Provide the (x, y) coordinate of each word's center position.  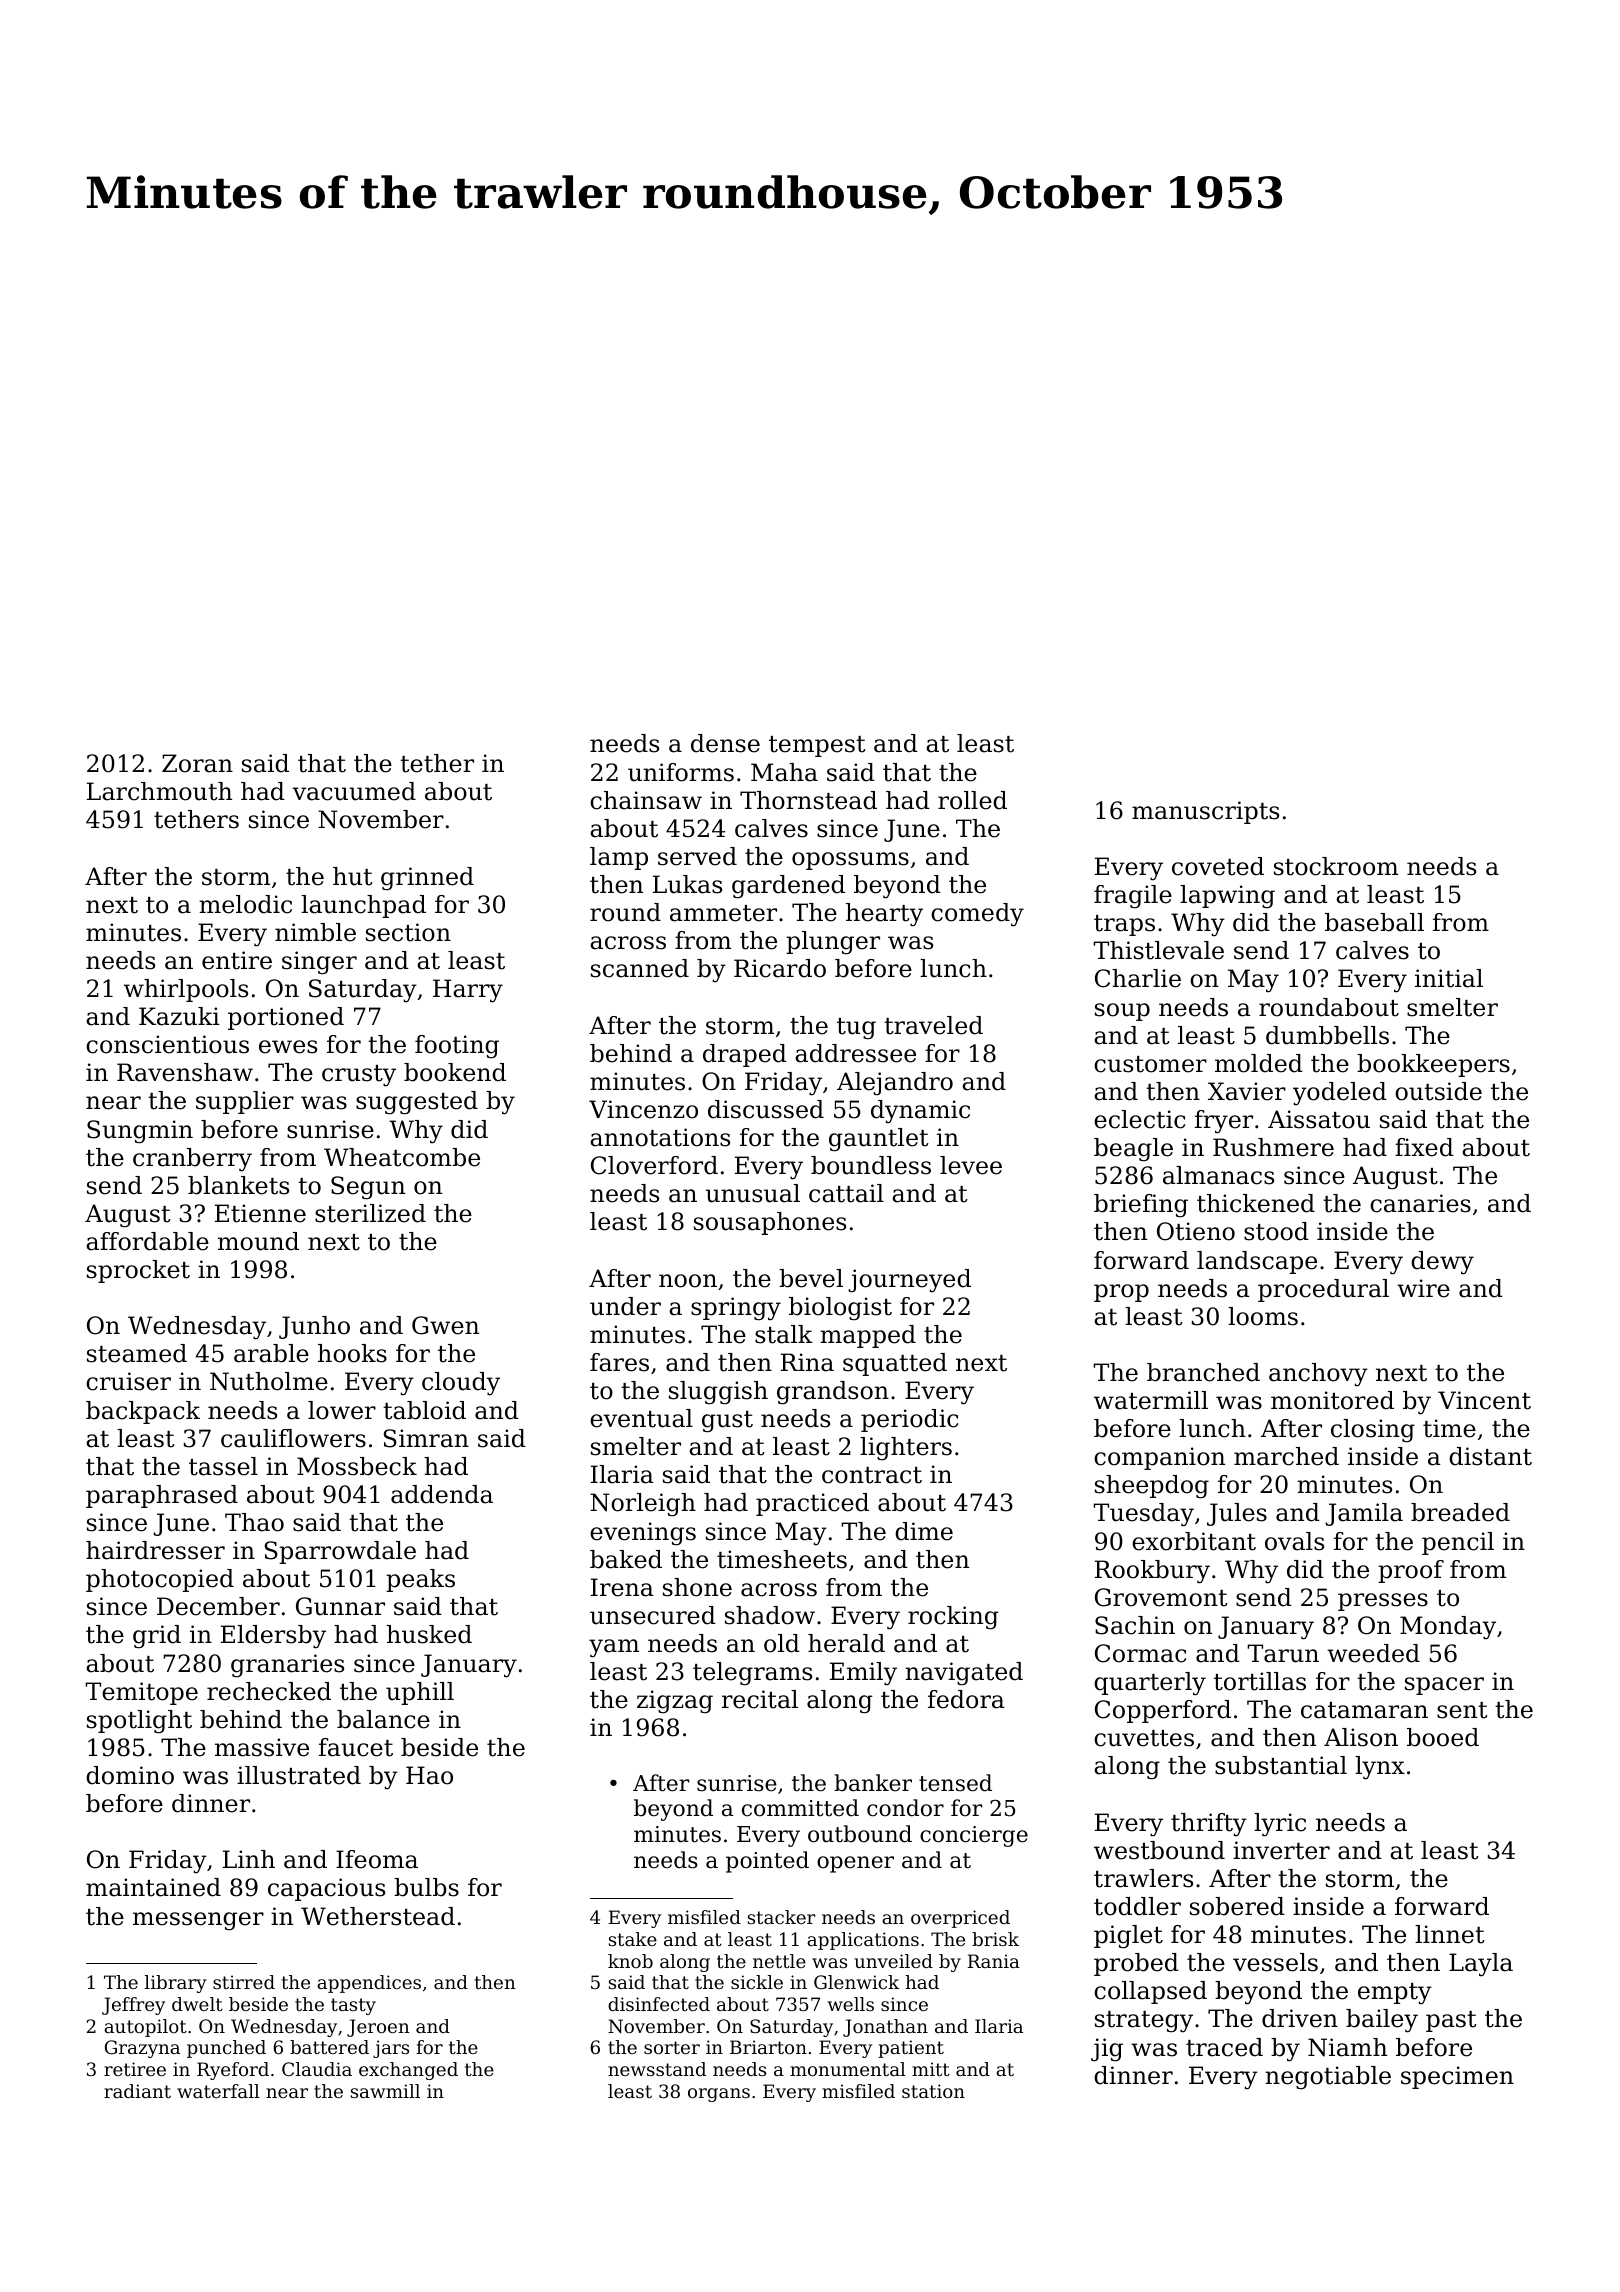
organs (719, 2095)
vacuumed (354, 791)
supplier (245, 1102)
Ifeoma (377, 1859)
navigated (964, 1674)
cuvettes (1144, 1738)
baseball (1374, 922)
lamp (619, 858)
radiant (137, 2091)
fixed (1424, 1147)
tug (856, 1029)
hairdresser (155, 1550)
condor (905, 1808)
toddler (1137, 1906)
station (933, 2091)
